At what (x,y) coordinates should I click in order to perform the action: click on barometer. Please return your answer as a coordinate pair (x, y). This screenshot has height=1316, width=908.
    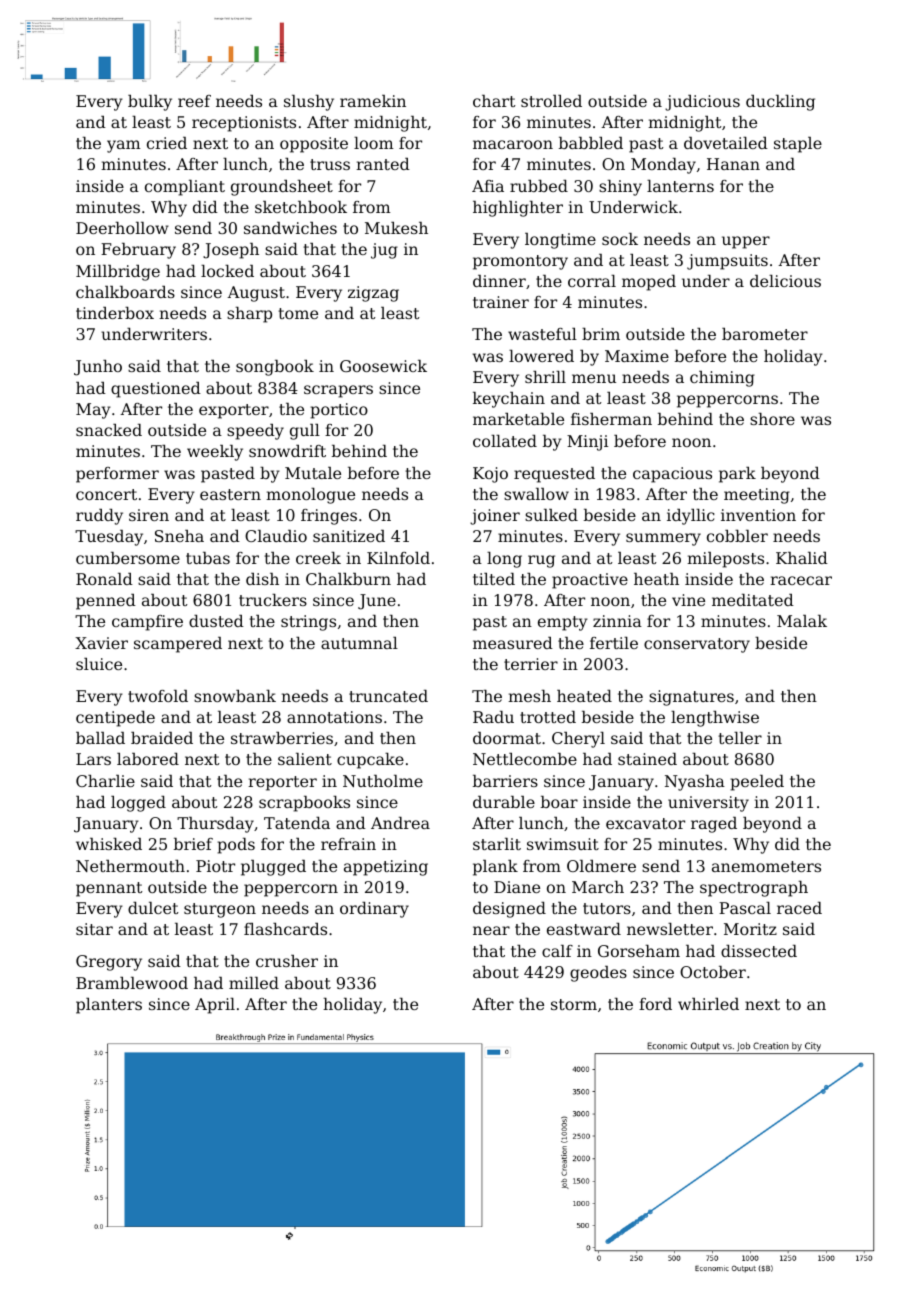
    Looking at the image, I should click on (765, 334).
